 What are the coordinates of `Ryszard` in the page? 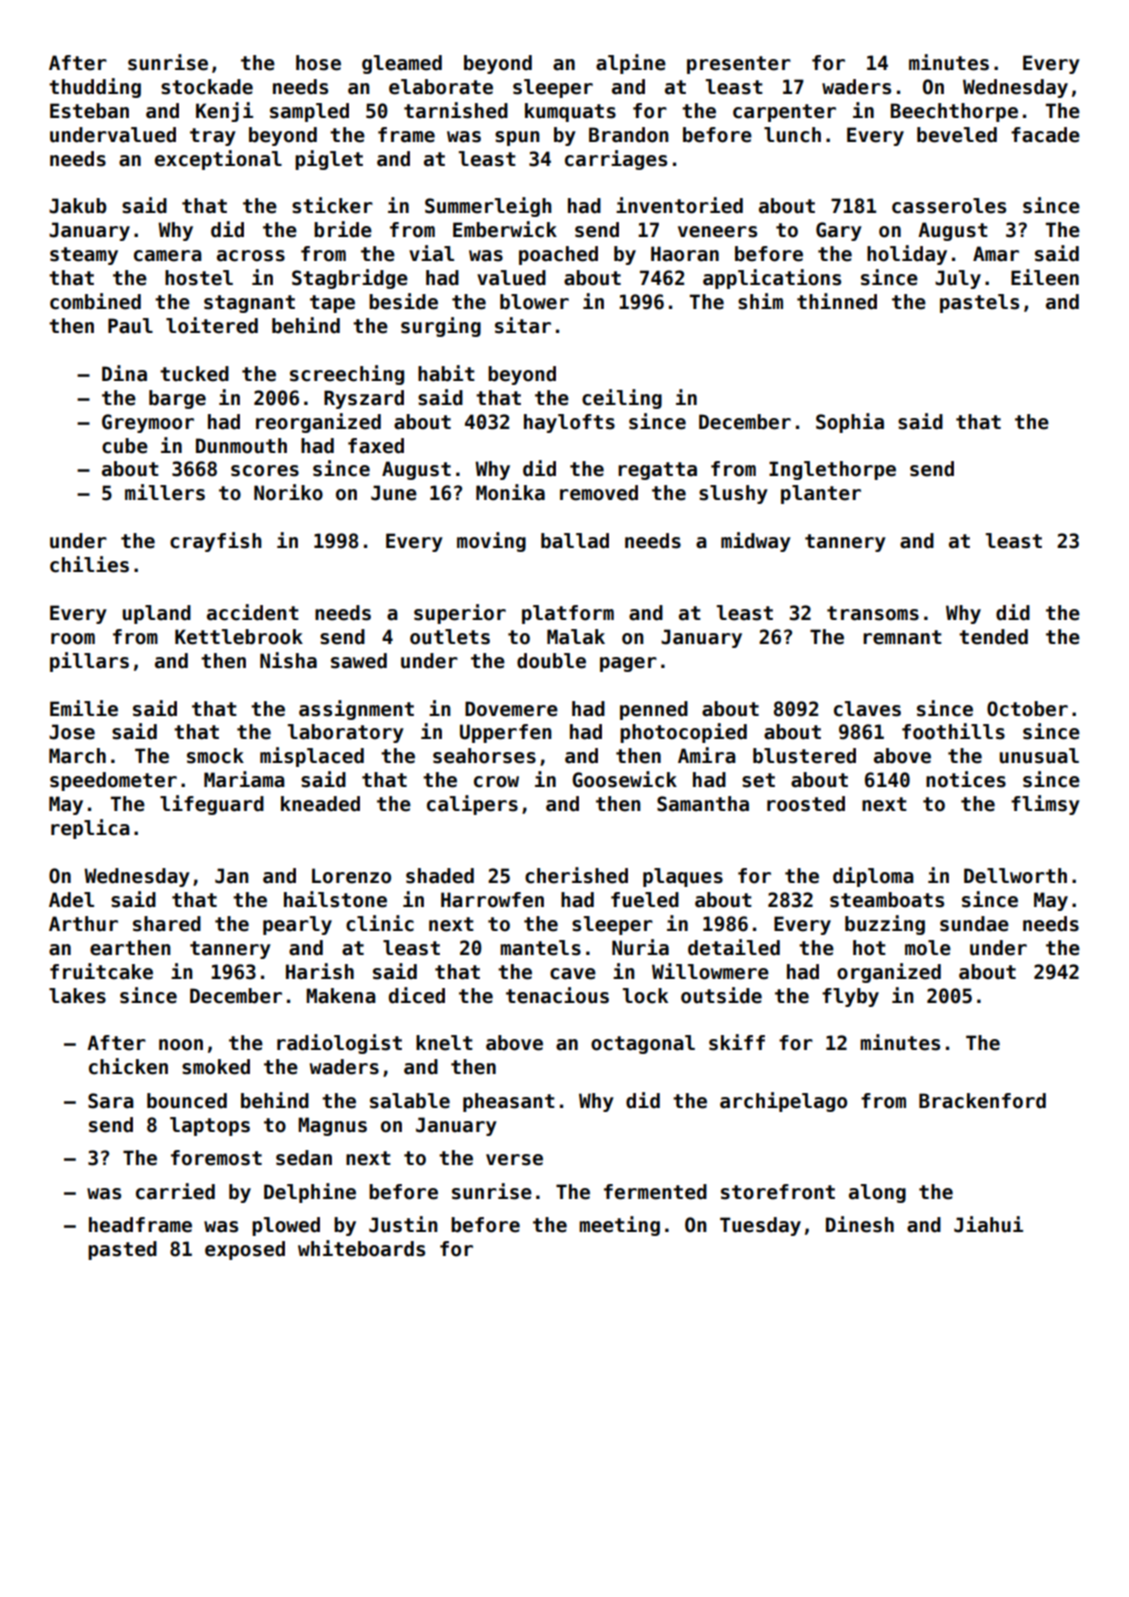 It's located at (364, 399).
